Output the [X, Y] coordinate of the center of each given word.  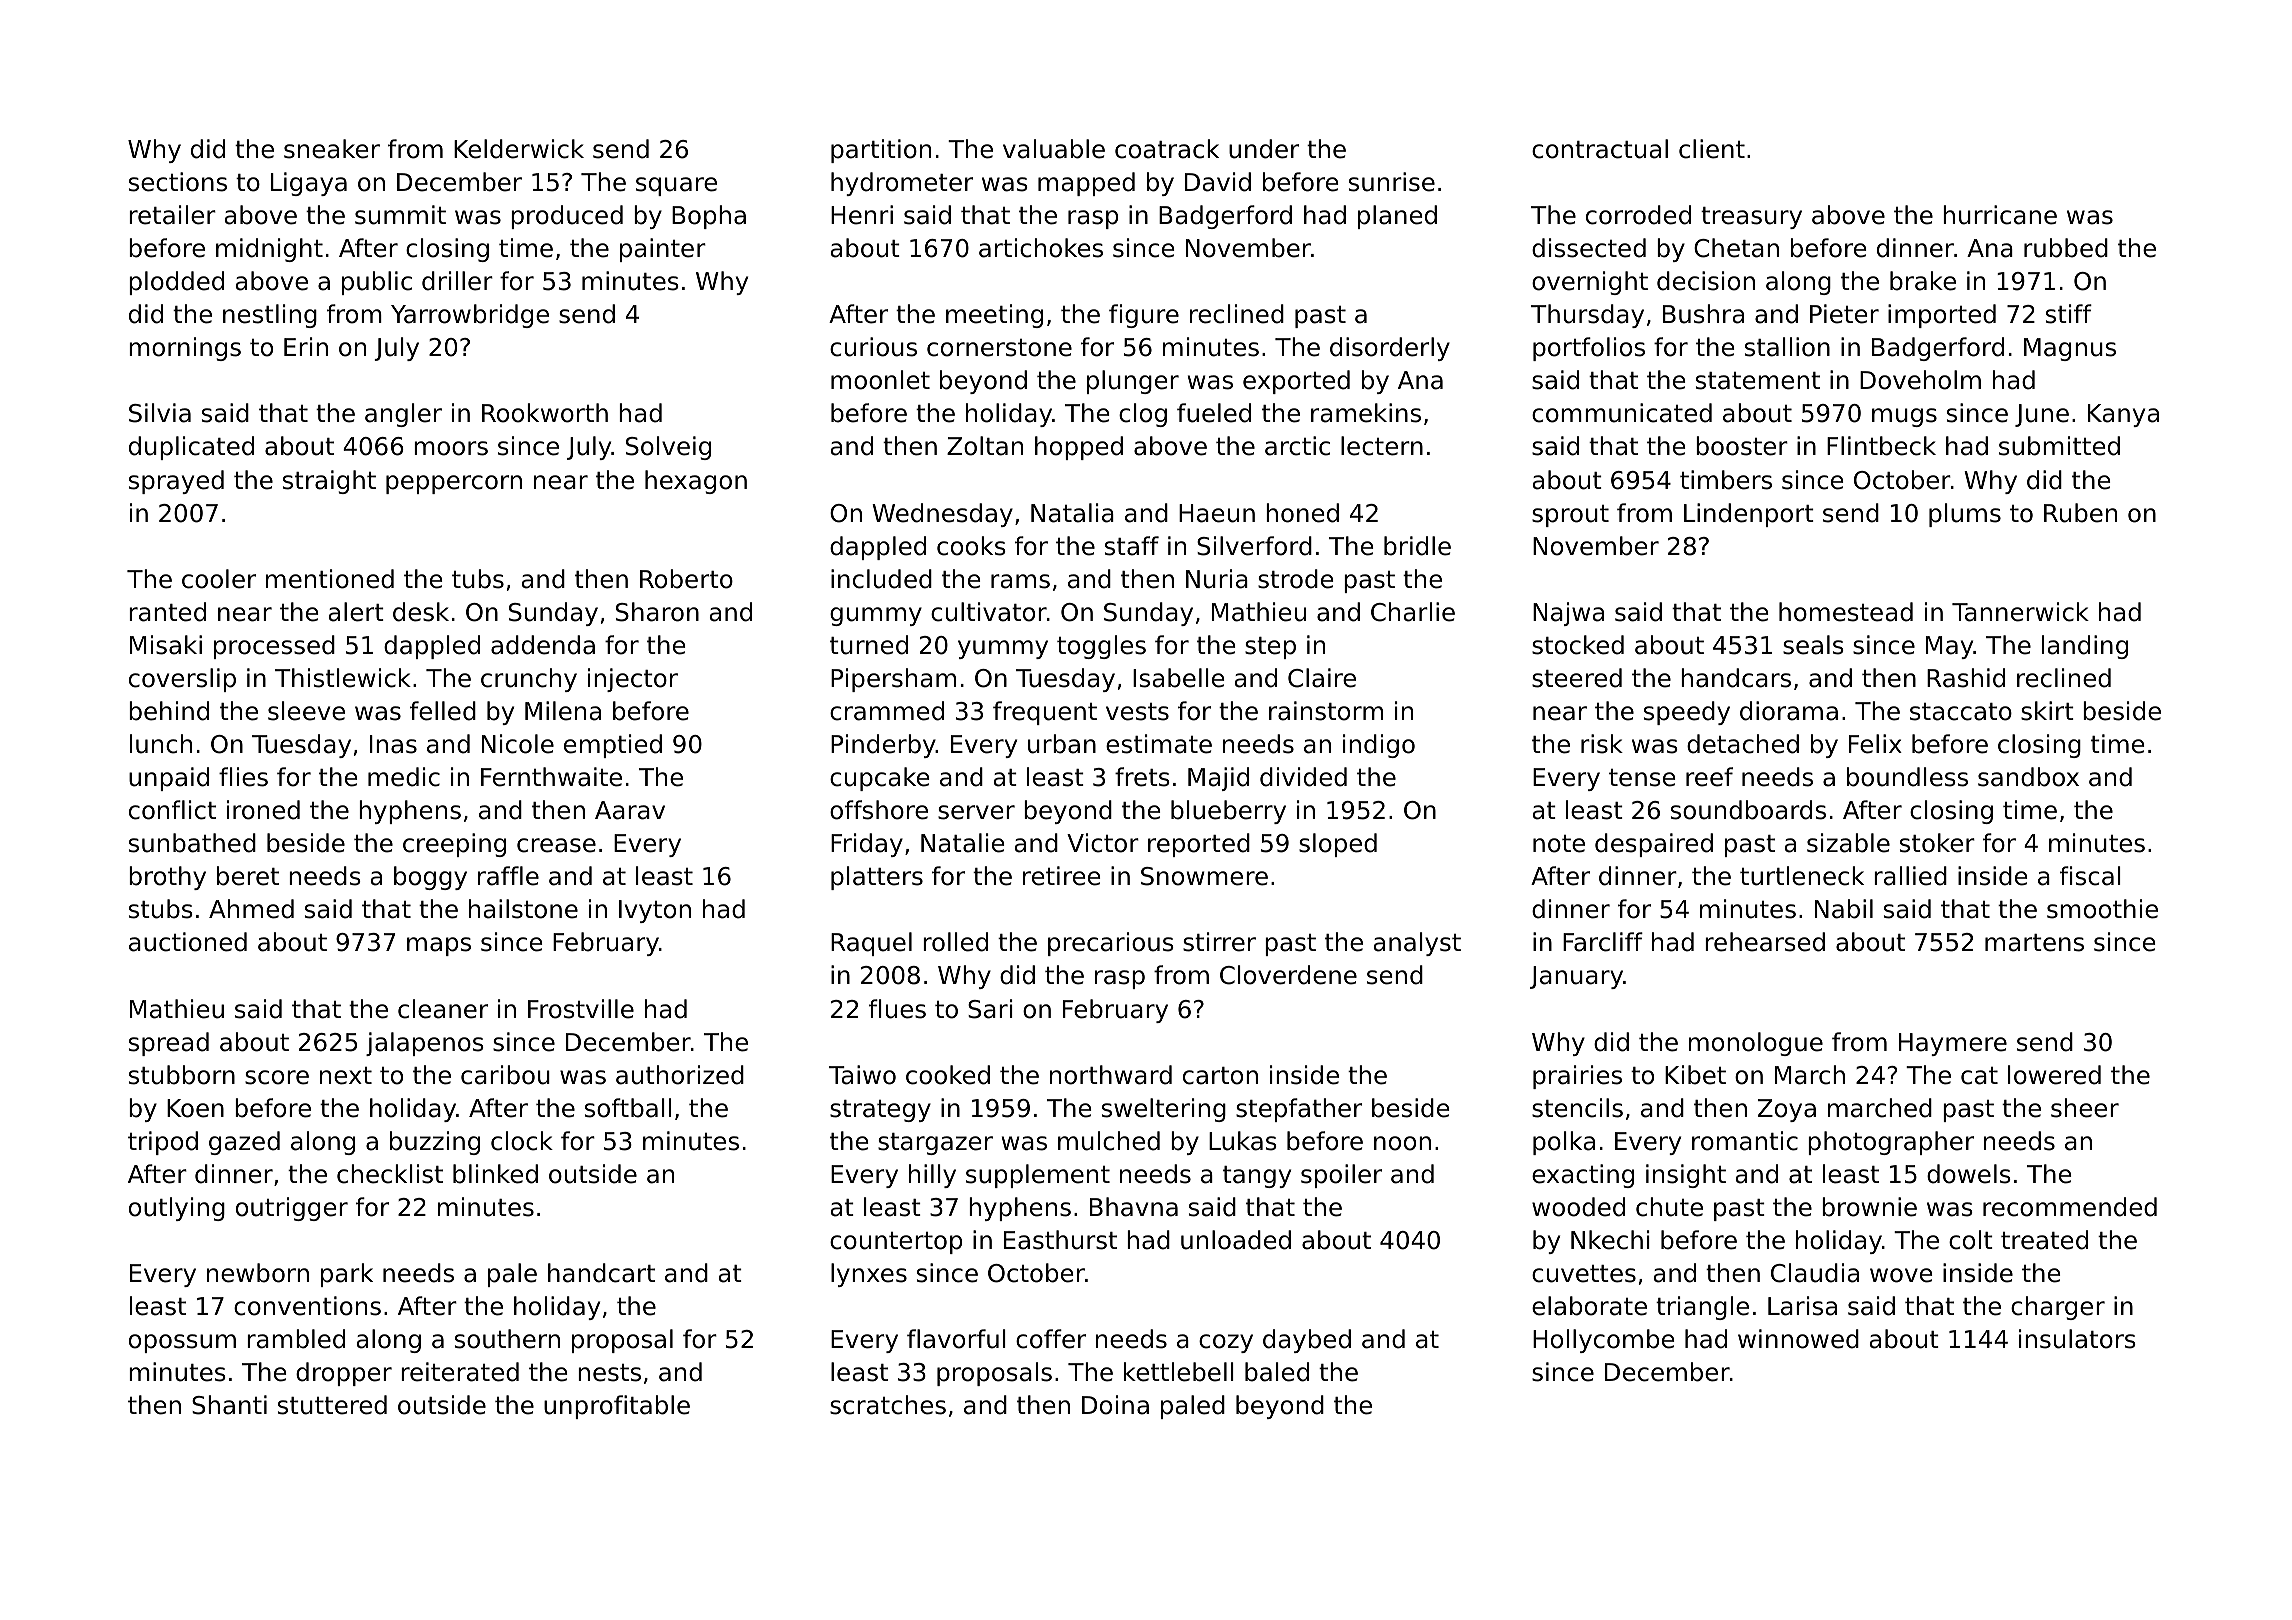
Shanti [229, 1405]
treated [2044, 1240]
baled [1277, 1372]
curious [873, 347]
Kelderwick [519, 149]
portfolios [1589, 349]
